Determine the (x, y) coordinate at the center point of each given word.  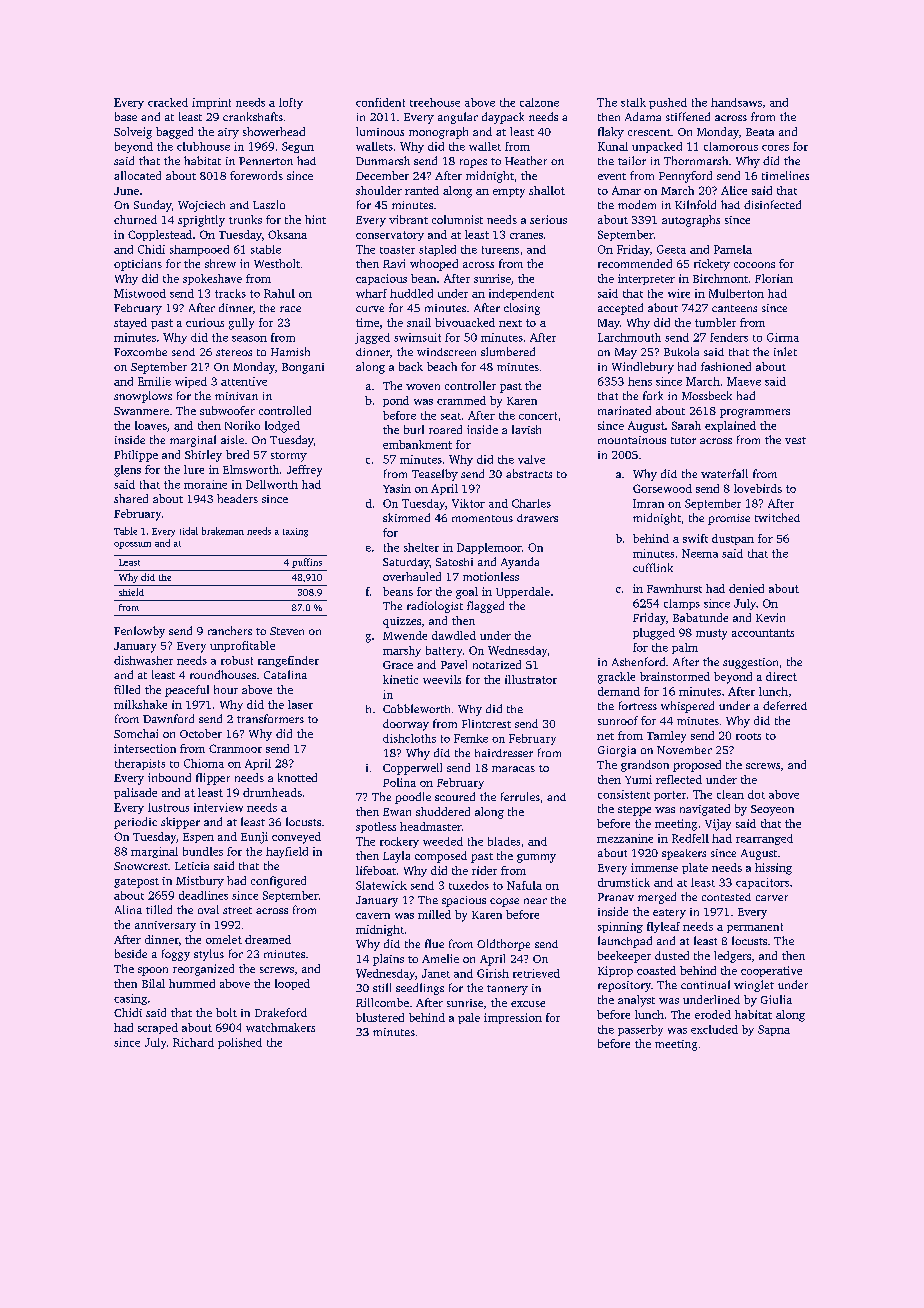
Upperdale (523, 592)
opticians (138, 265)
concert (538, 416)
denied (746, 588)
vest (795, 440)
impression (513, 1018)
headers (237, 498)
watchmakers (280, 1027)
